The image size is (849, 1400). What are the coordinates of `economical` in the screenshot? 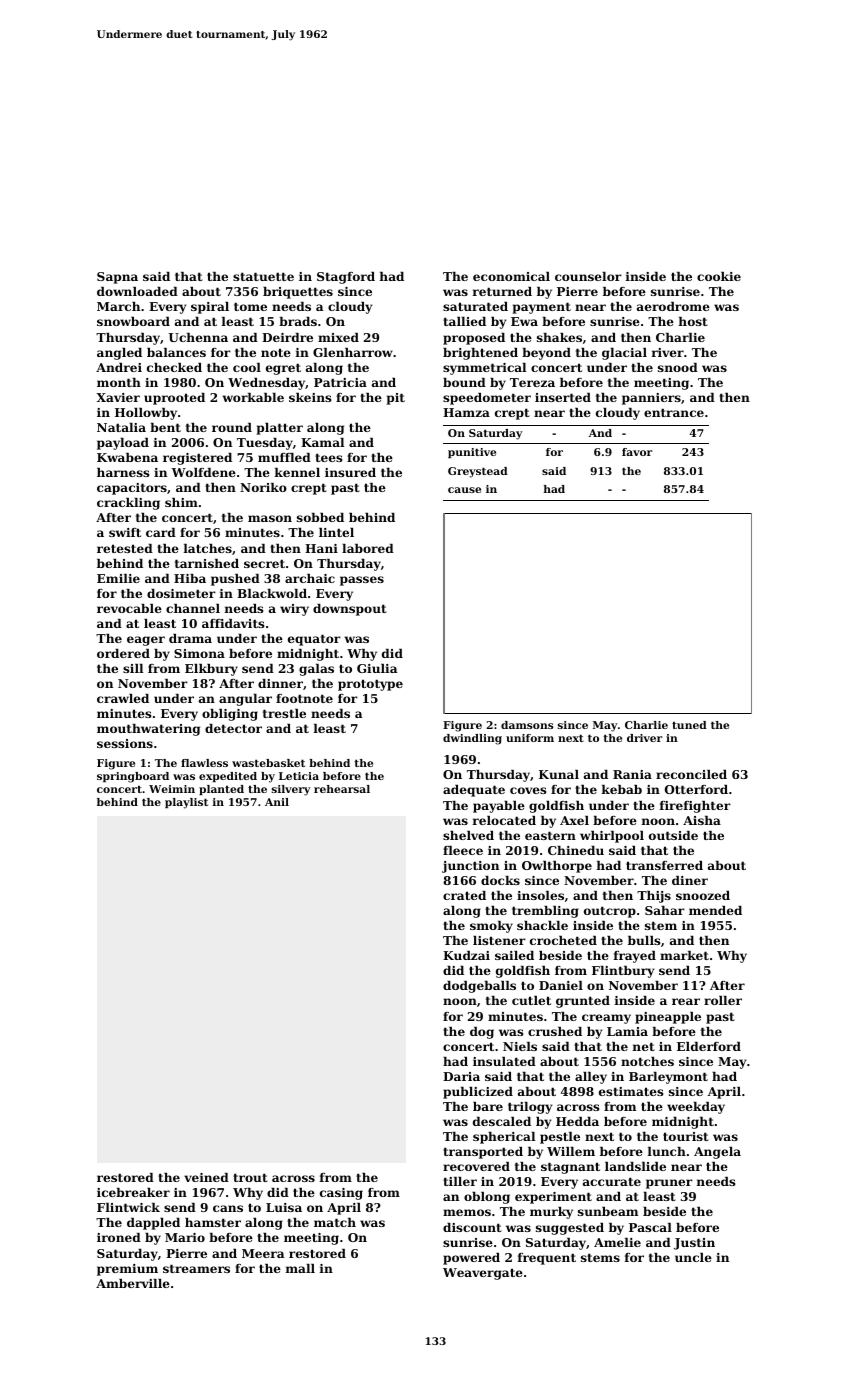 It's located at (511, 276).
